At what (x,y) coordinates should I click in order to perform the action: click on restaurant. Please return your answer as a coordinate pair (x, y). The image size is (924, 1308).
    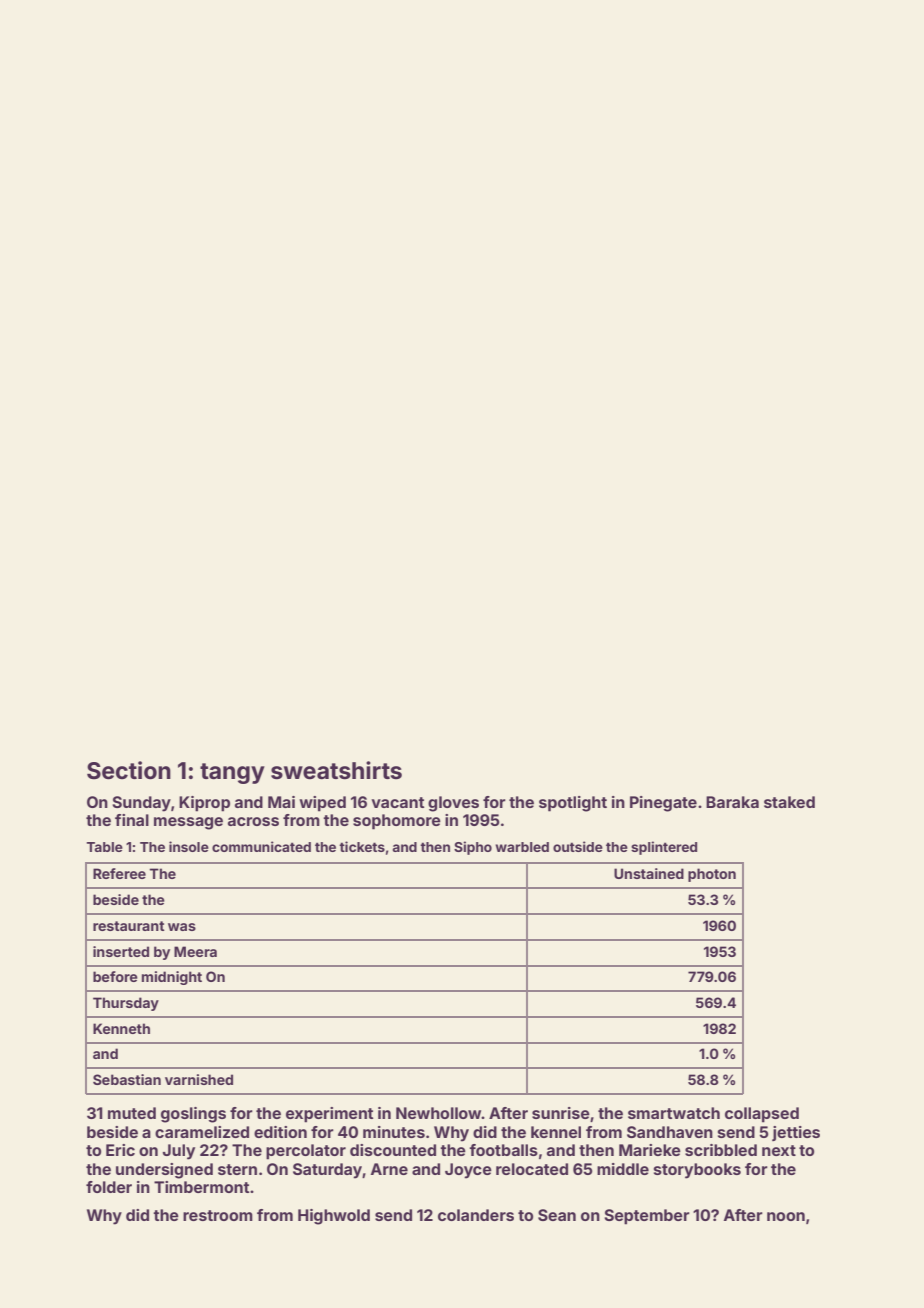
    Looking at the image, I should click on (129, 926).
